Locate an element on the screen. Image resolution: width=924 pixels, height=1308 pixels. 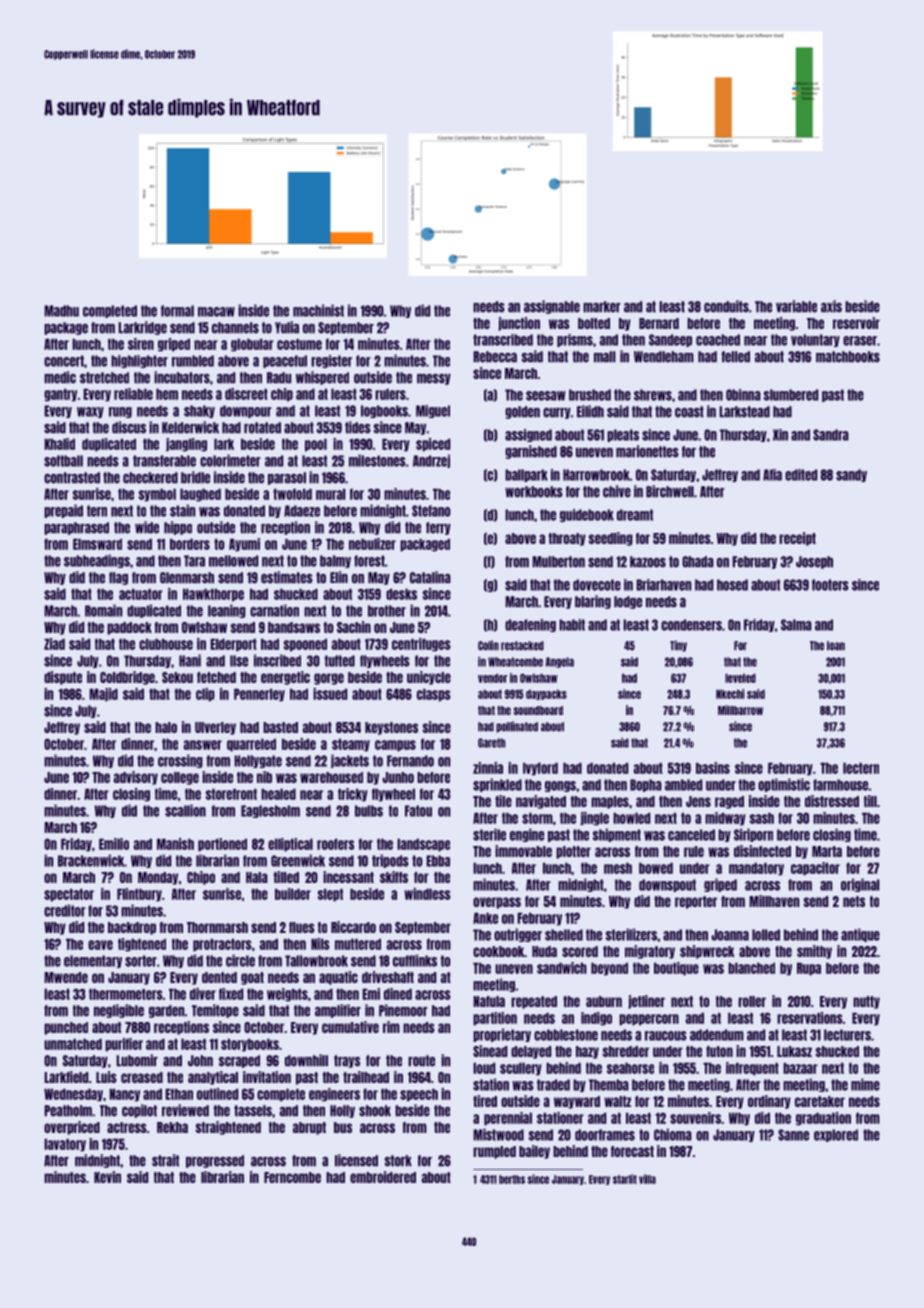
lavatory is located at coordinates (65, 1145).
